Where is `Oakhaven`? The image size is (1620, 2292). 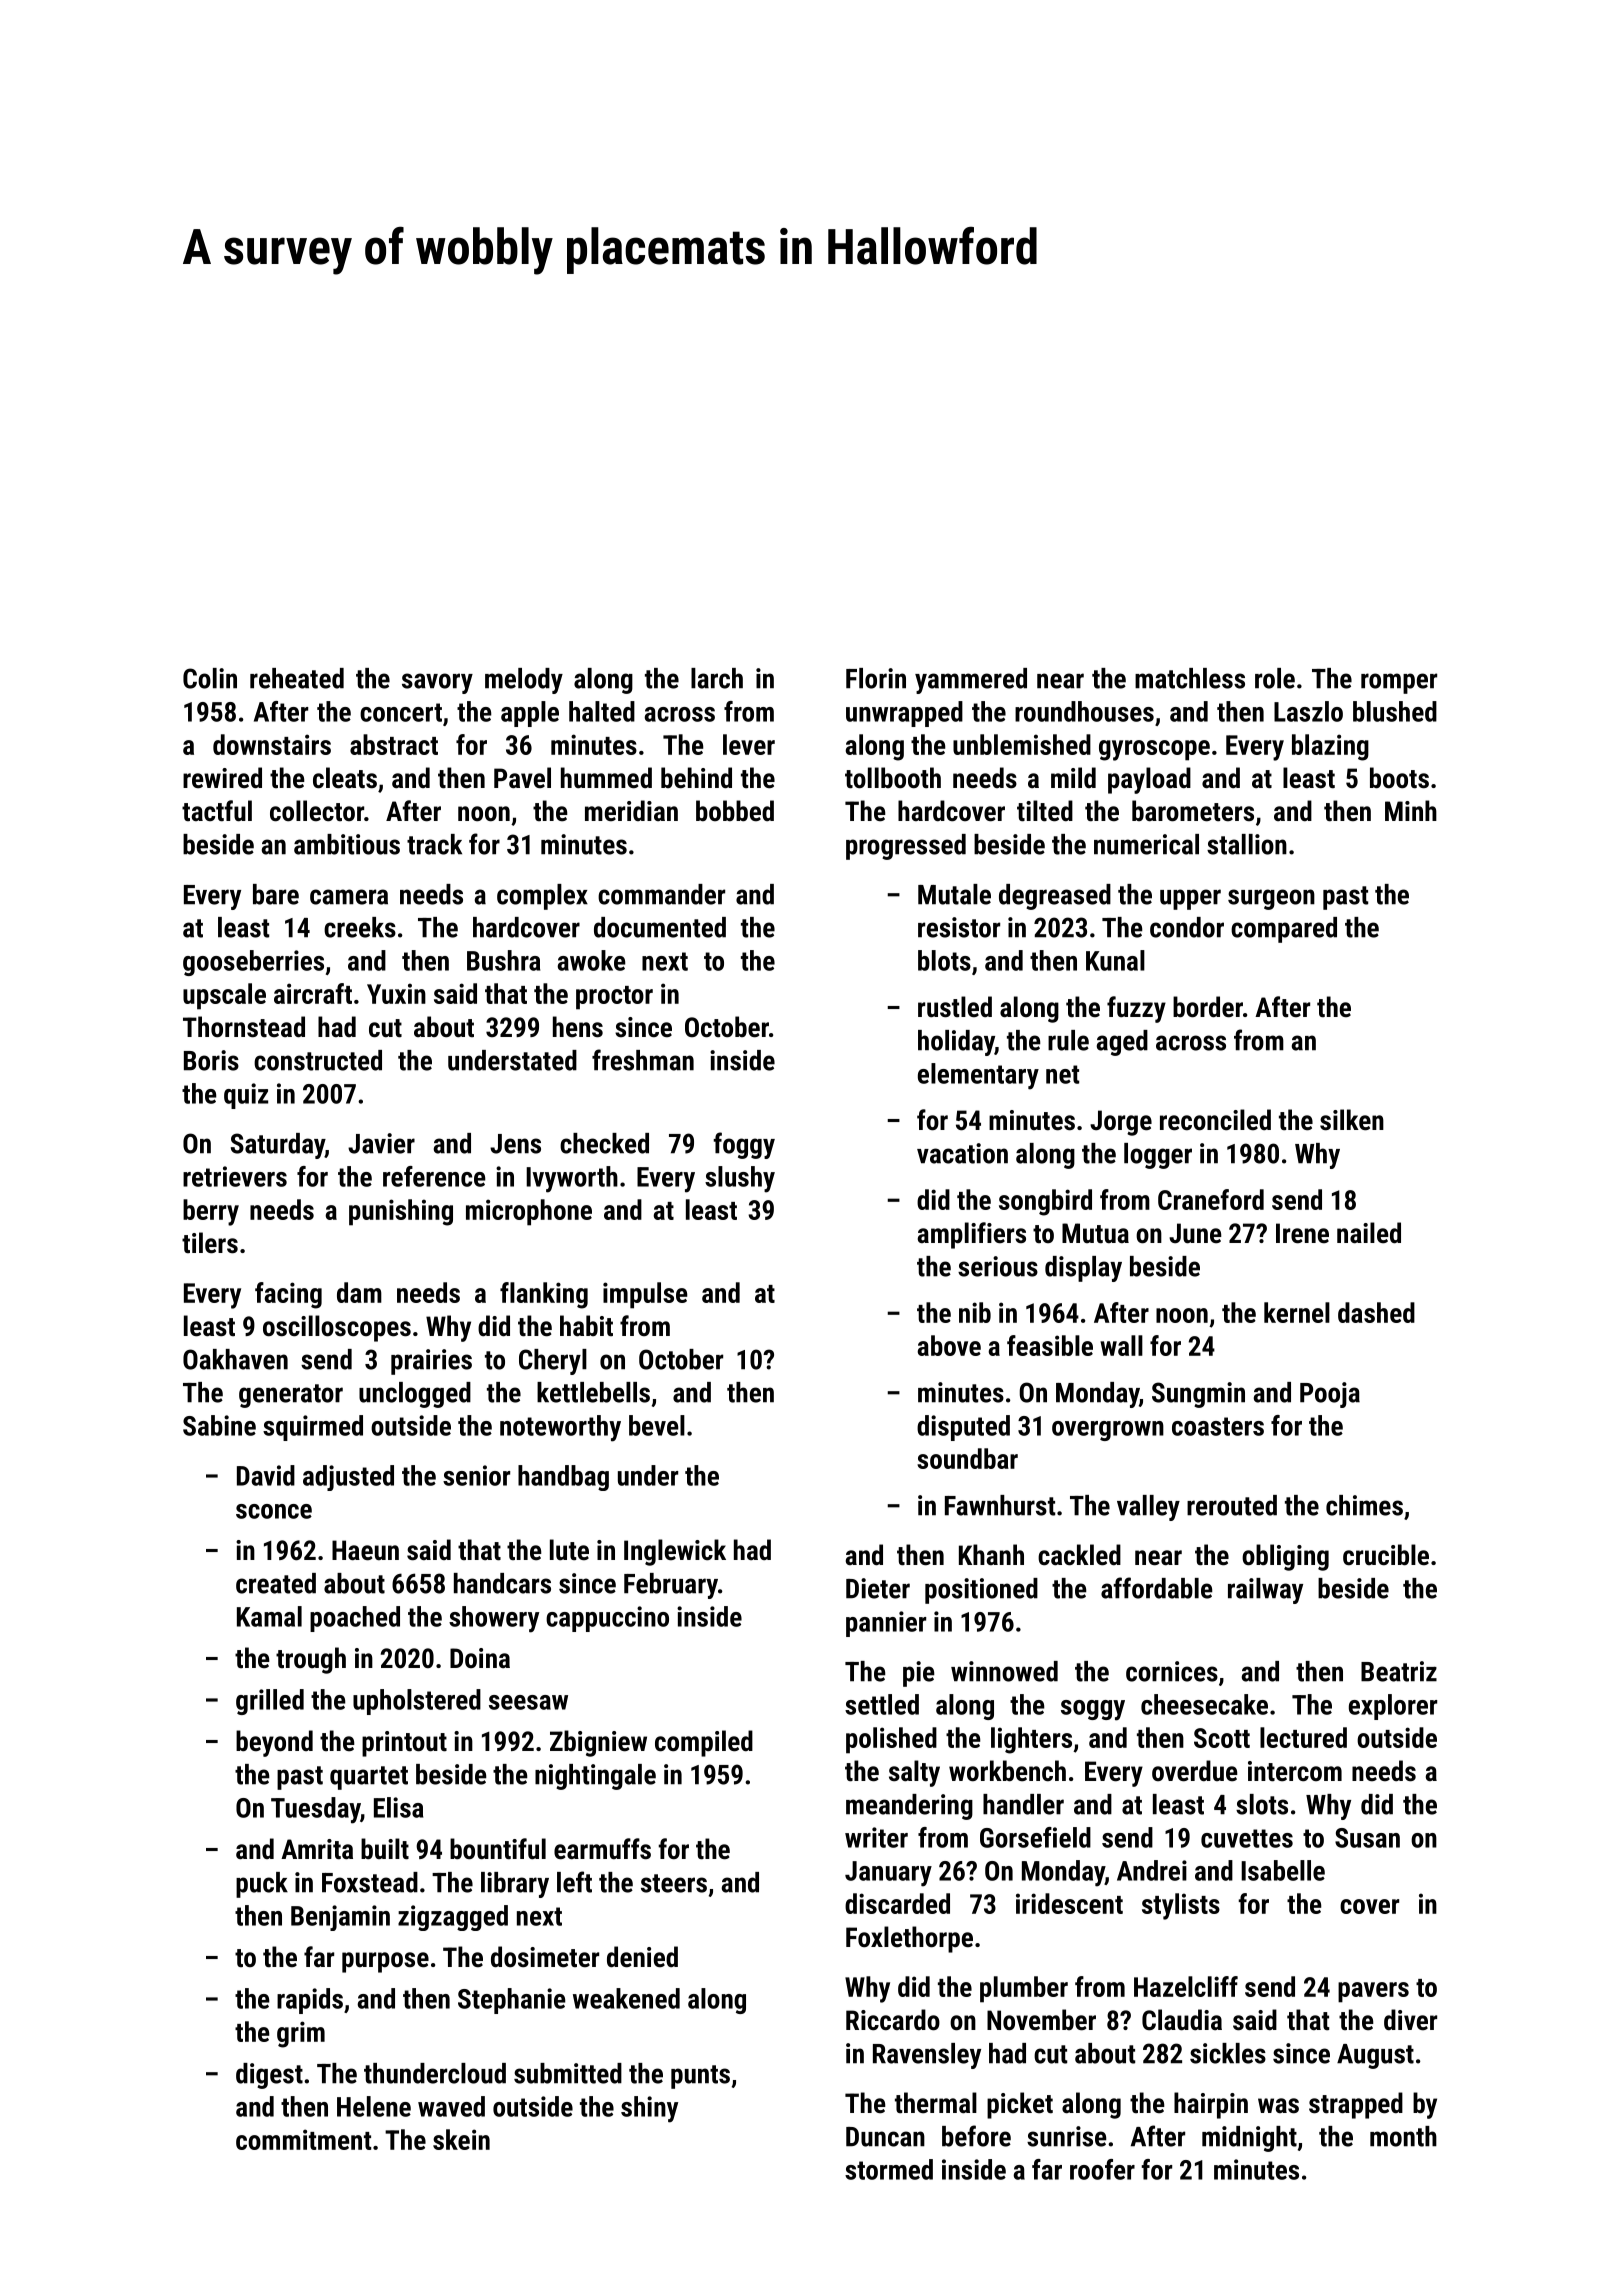
Oakhaven is located at coordinates (235, 1359).
